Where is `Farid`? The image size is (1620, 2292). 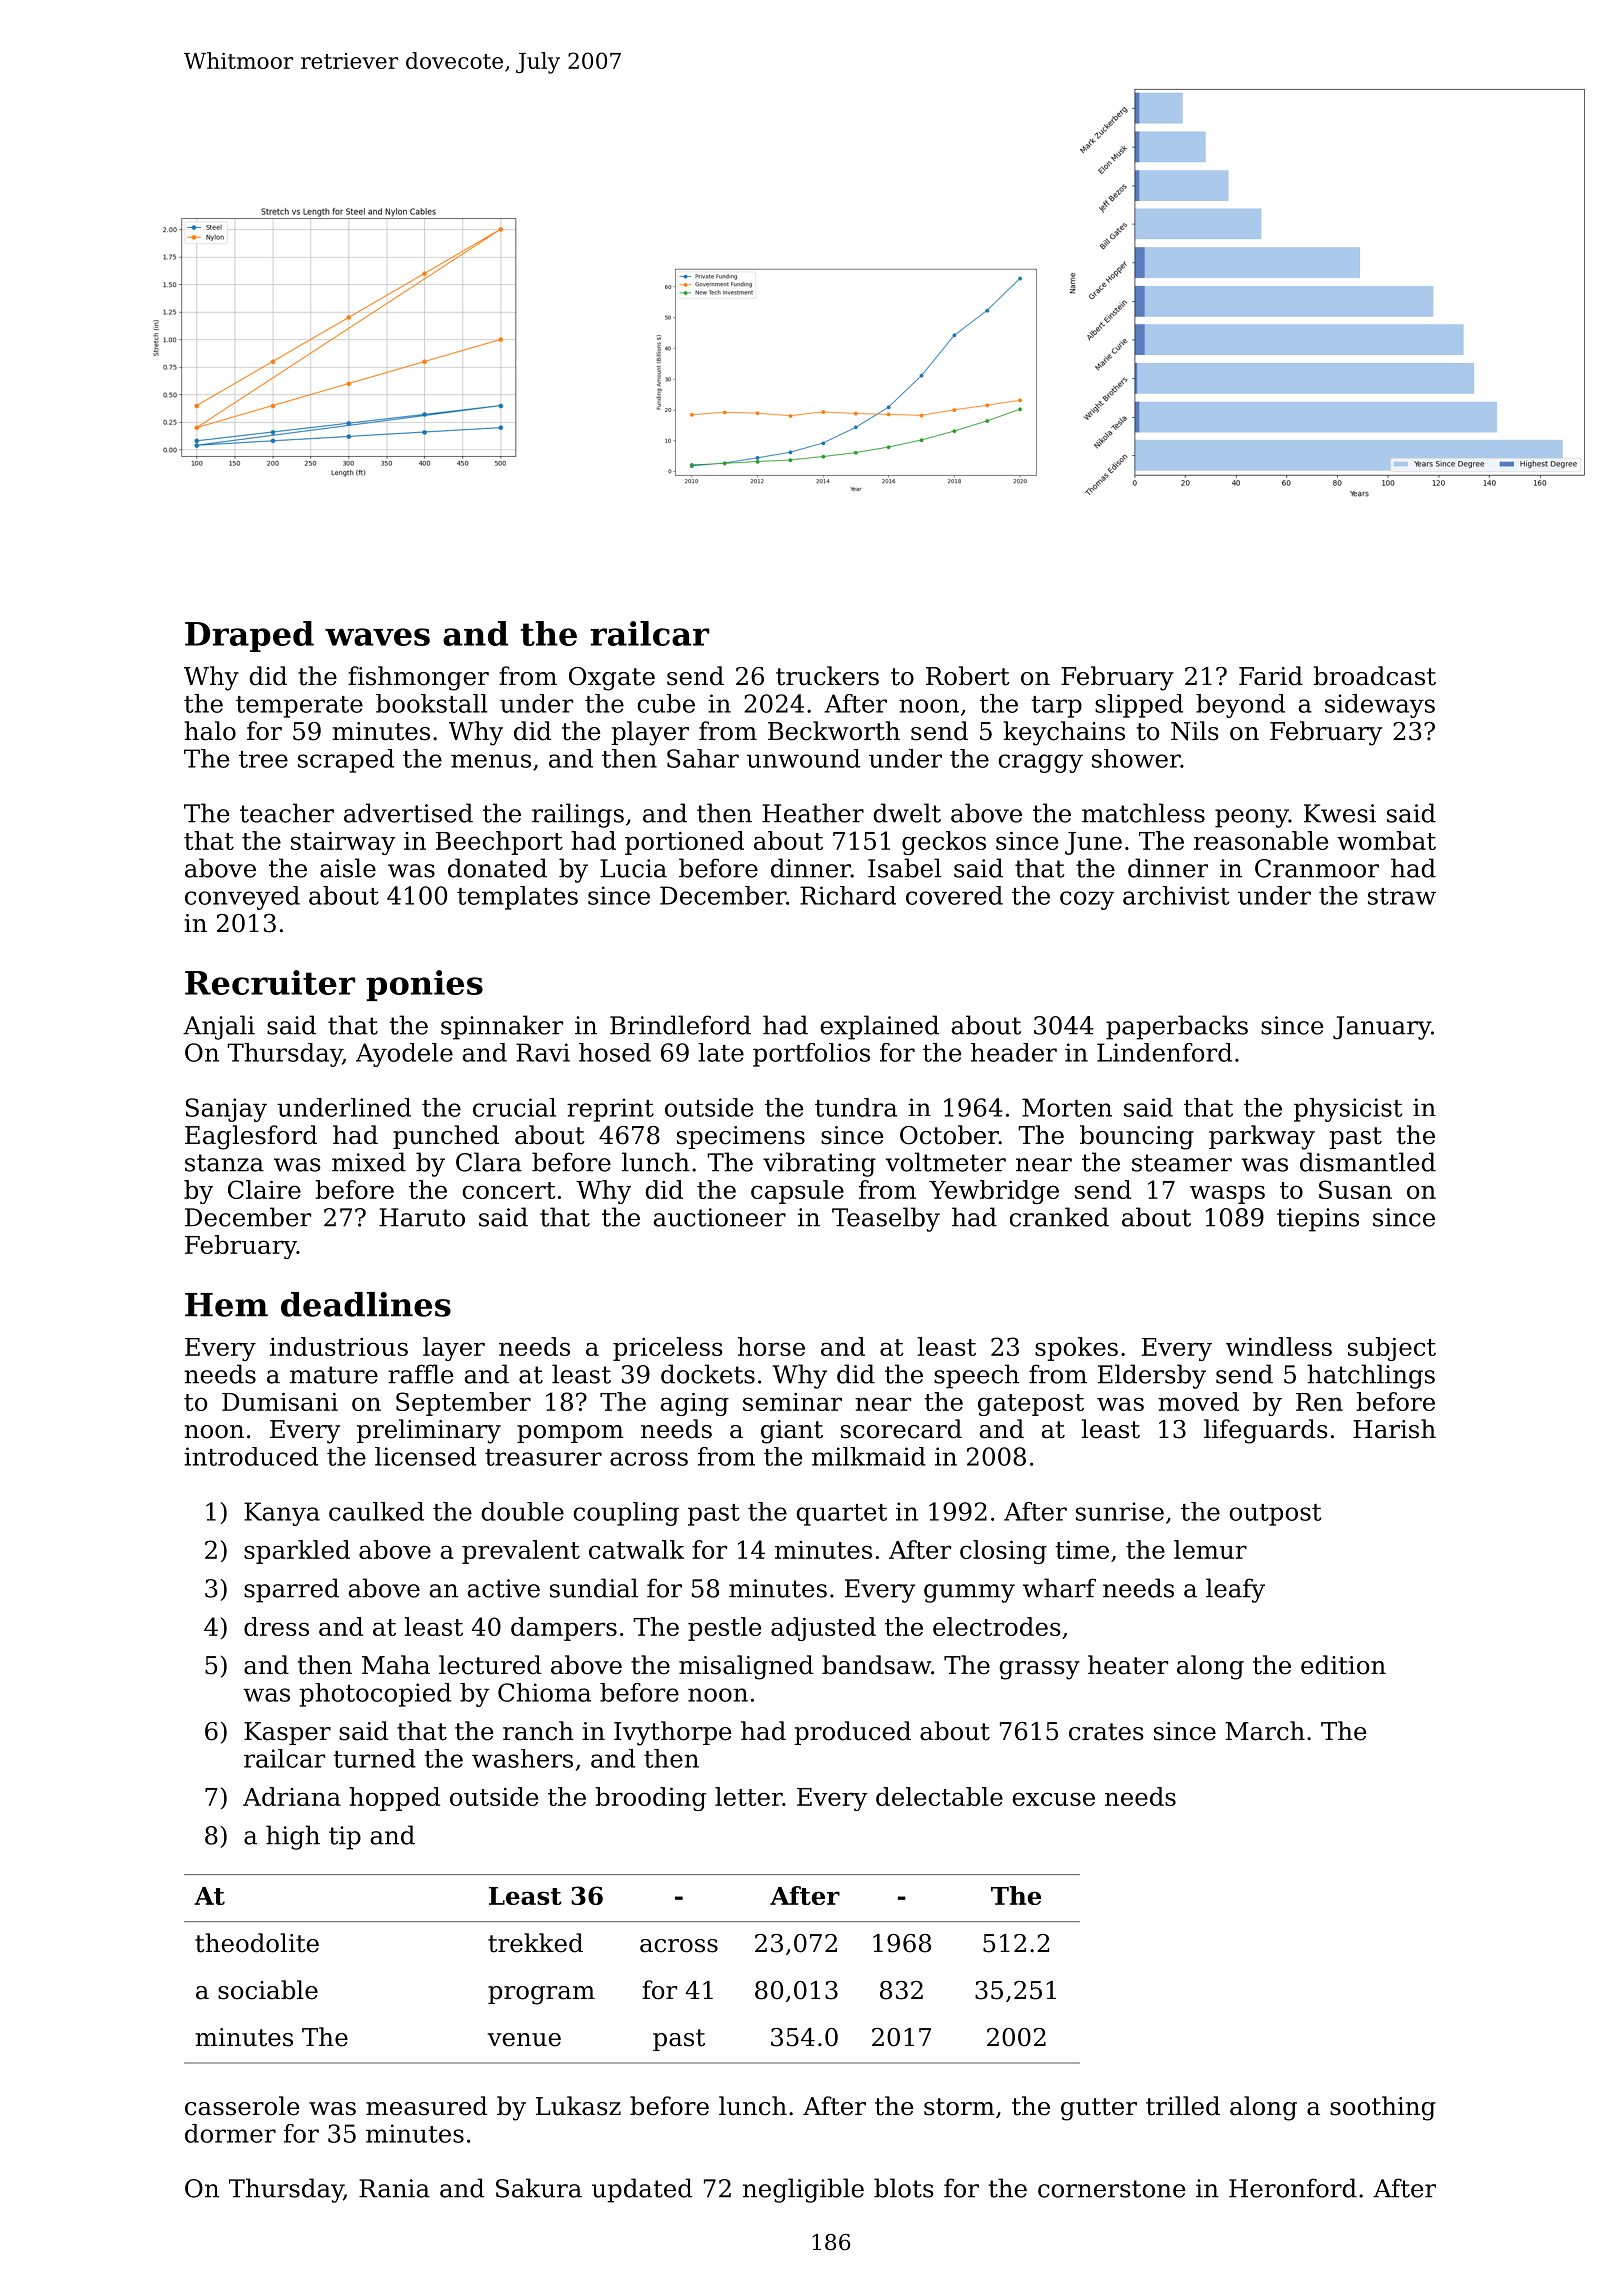
Farid is located at coordinates (1271, 676).
